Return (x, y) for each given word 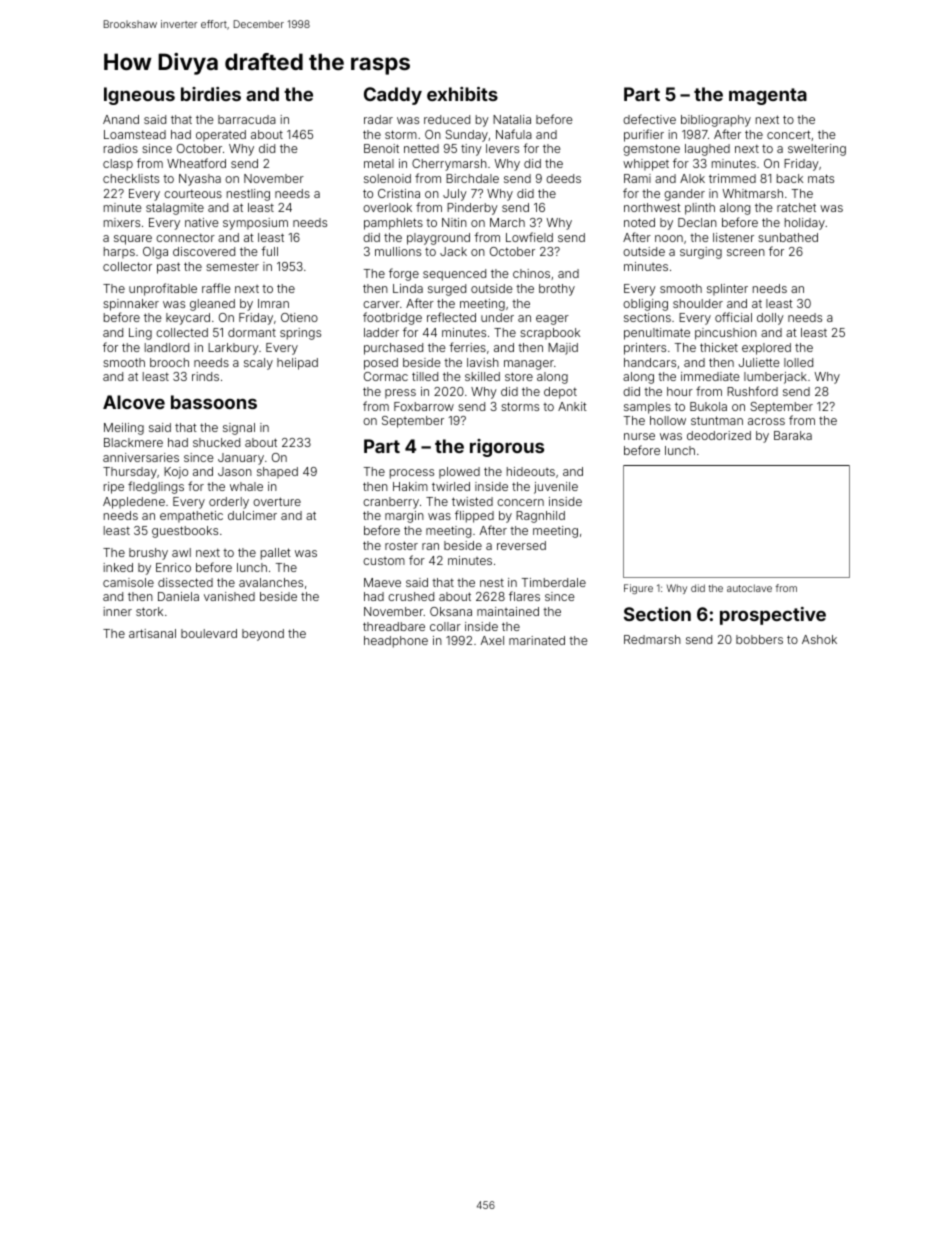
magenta (768, 96)
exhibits (462, 94)
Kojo (176, 473)
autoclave (749, 588)
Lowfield (529, 237)
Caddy (393, 96)
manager (529, 365)
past (168, 268)
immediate (710, 376)
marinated (537, 640)
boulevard (209, 633)
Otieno (299, 317)
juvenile (556, 488)
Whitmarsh (752, 193)
